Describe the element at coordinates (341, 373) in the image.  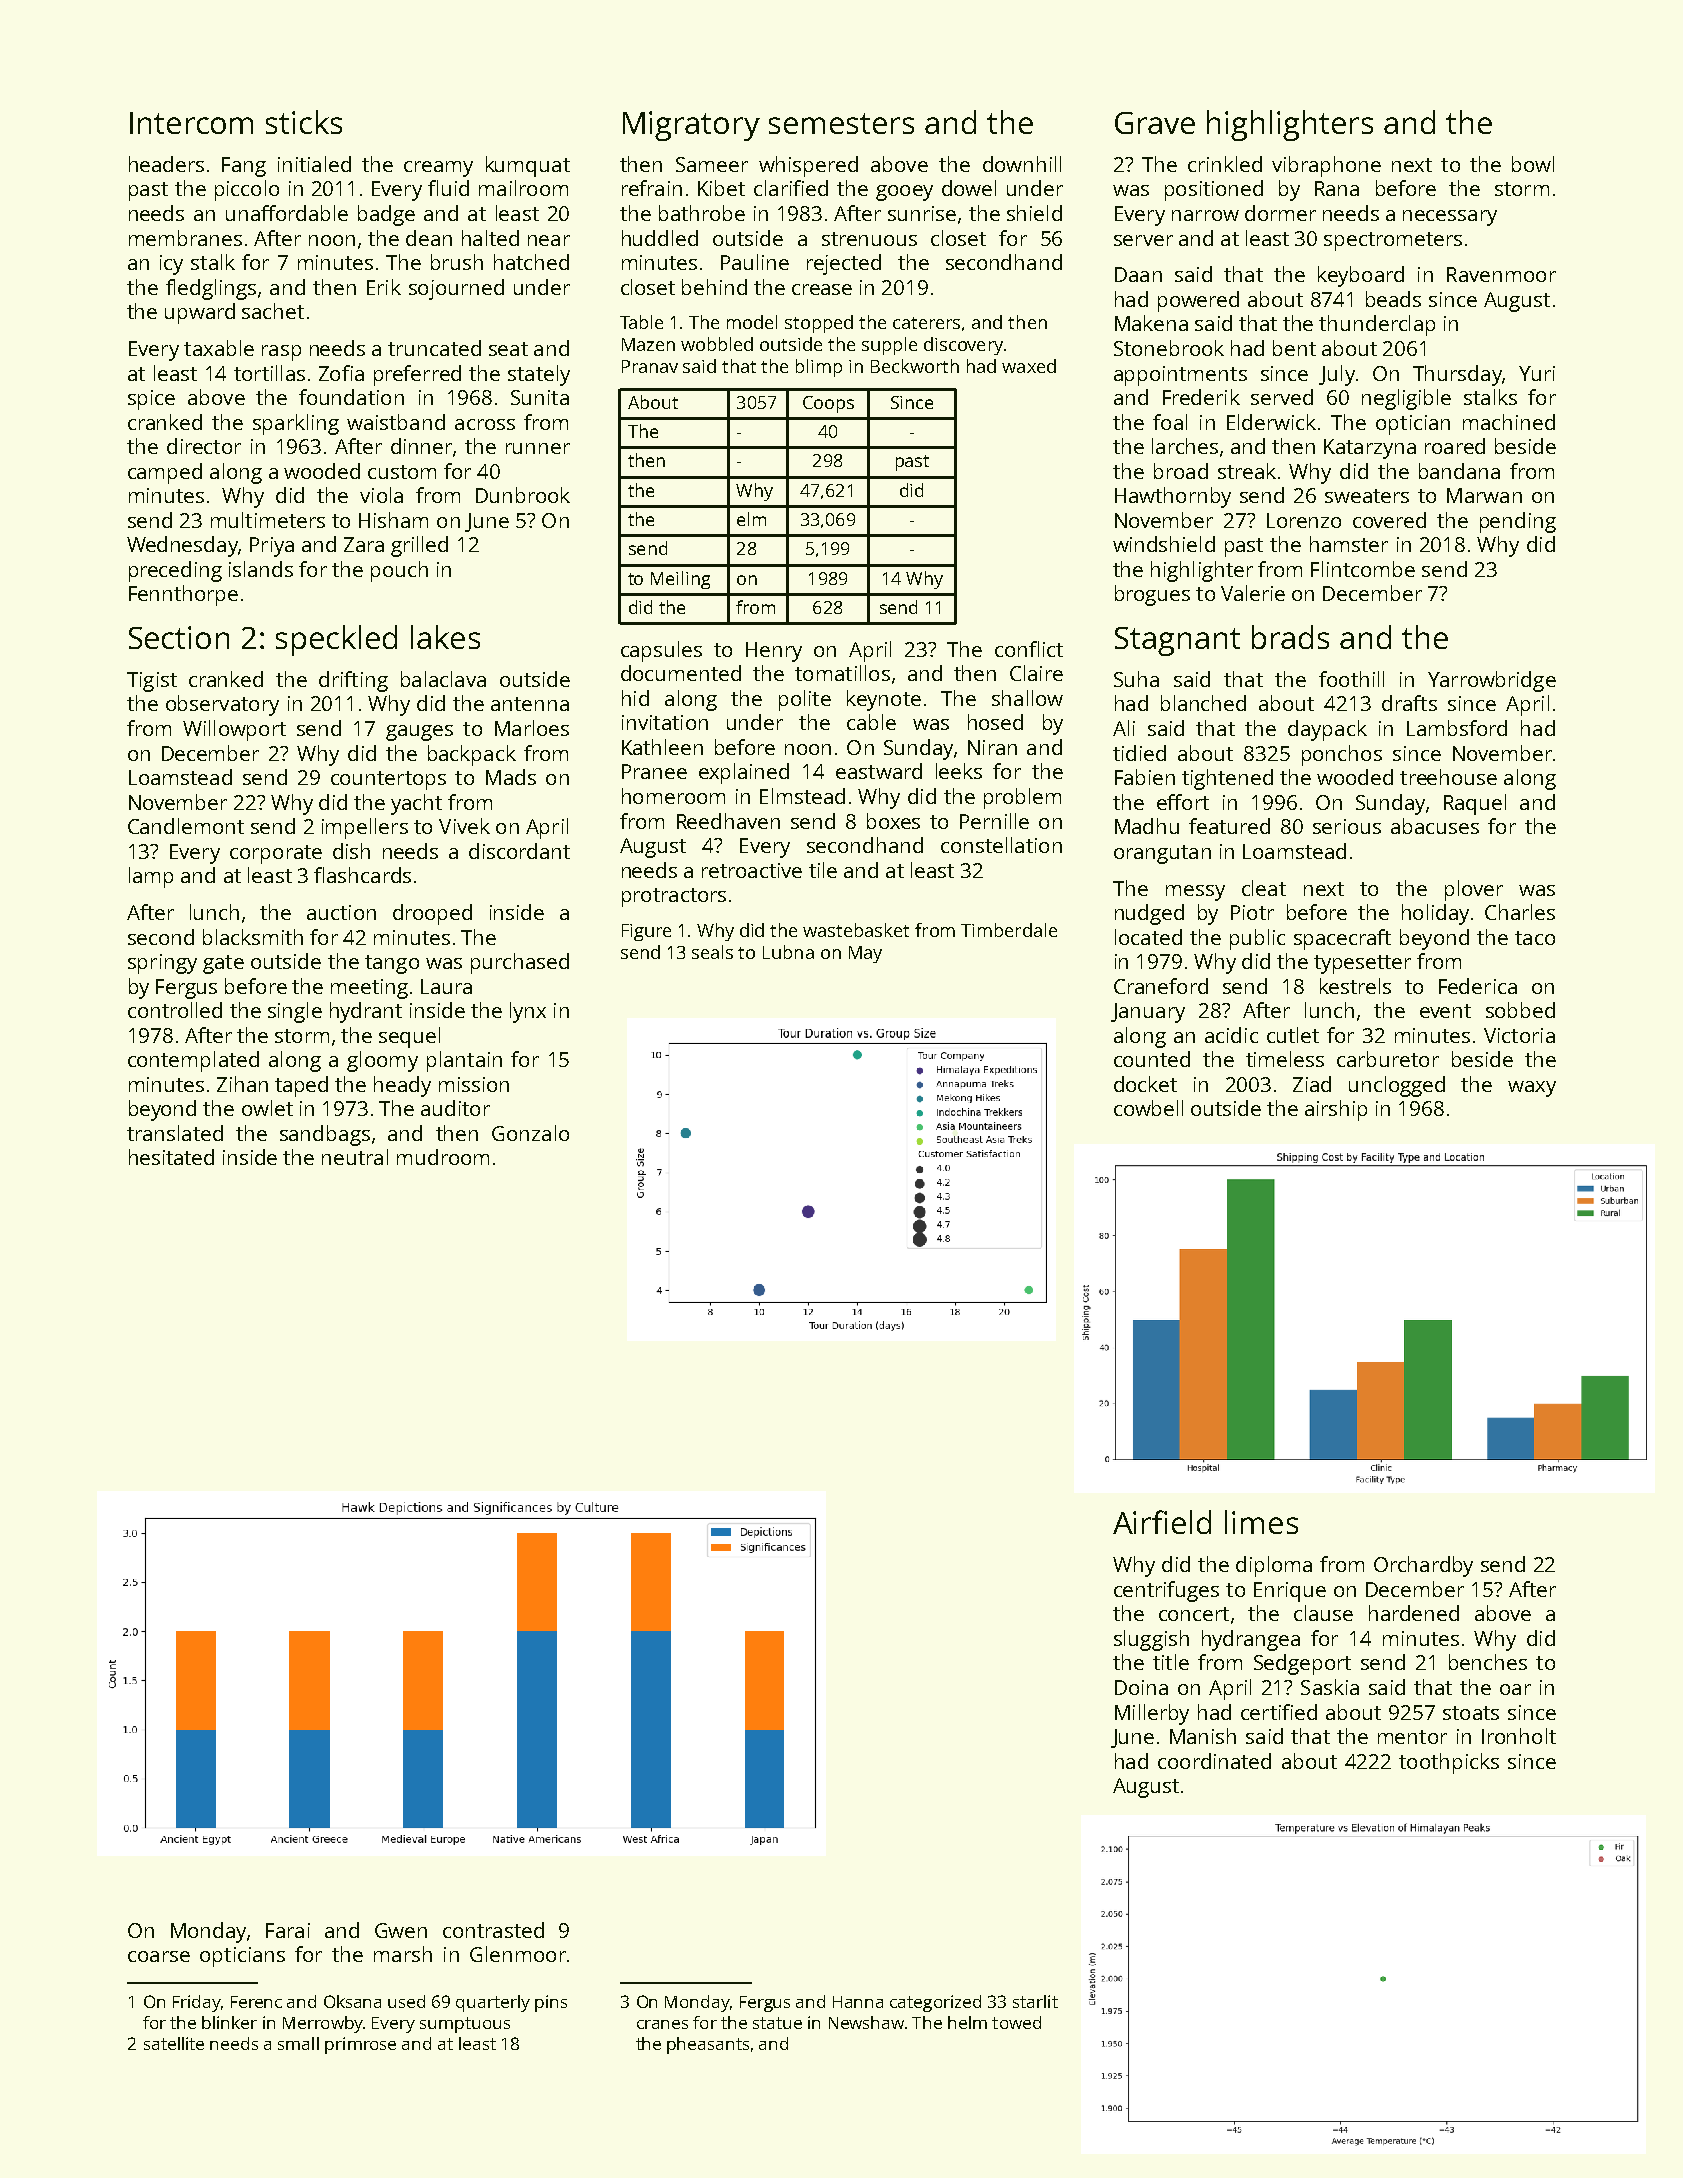
I see `Zofia` at that location.
